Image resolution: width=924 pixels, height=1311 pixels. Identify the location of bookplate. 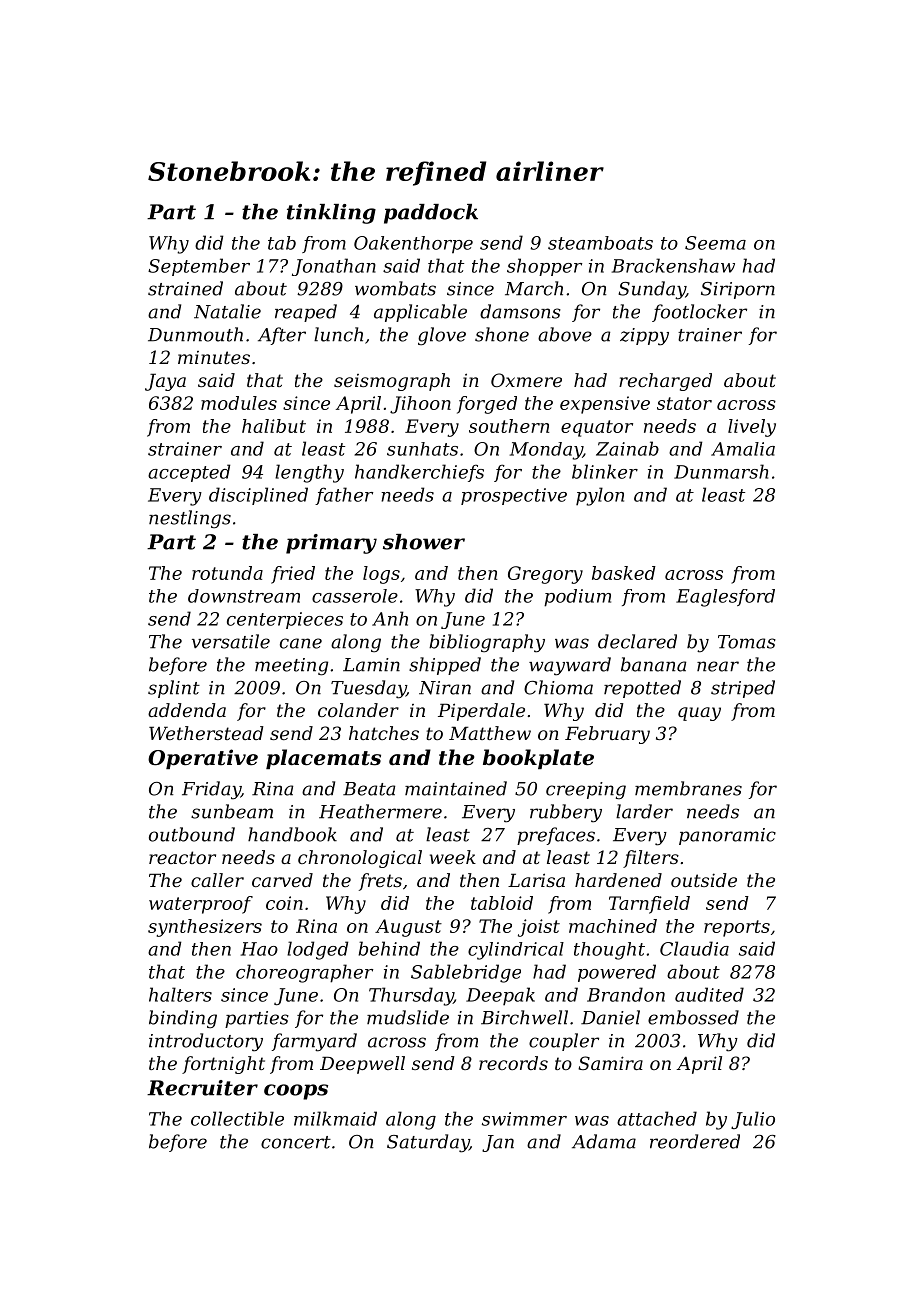
(538, 759).
